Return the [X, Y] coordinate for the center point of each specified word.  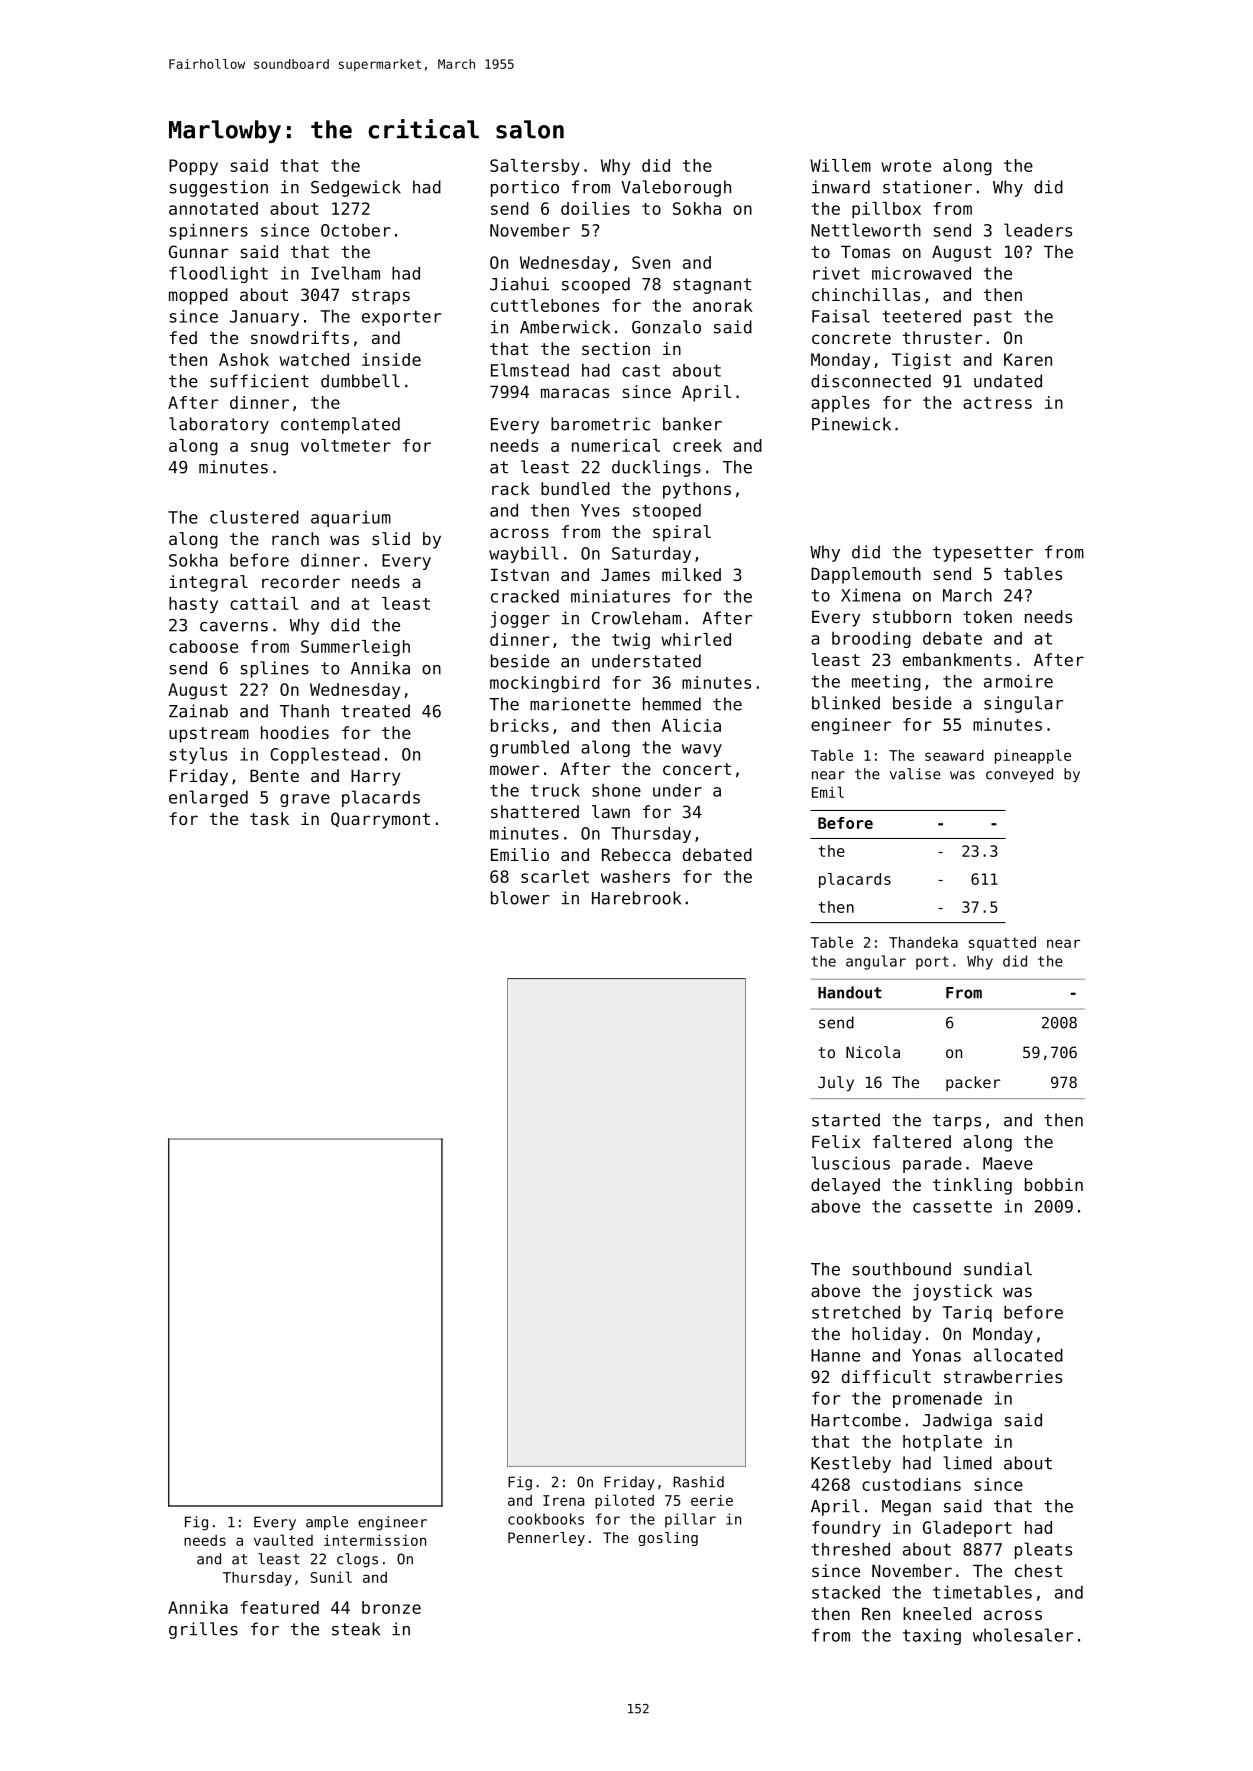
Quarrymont [380, 820]
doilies [595, 208]
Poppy [193, 167]
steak [356, 1629]
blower [520, 898]
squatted [1002, 944]
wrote [906, 166]
